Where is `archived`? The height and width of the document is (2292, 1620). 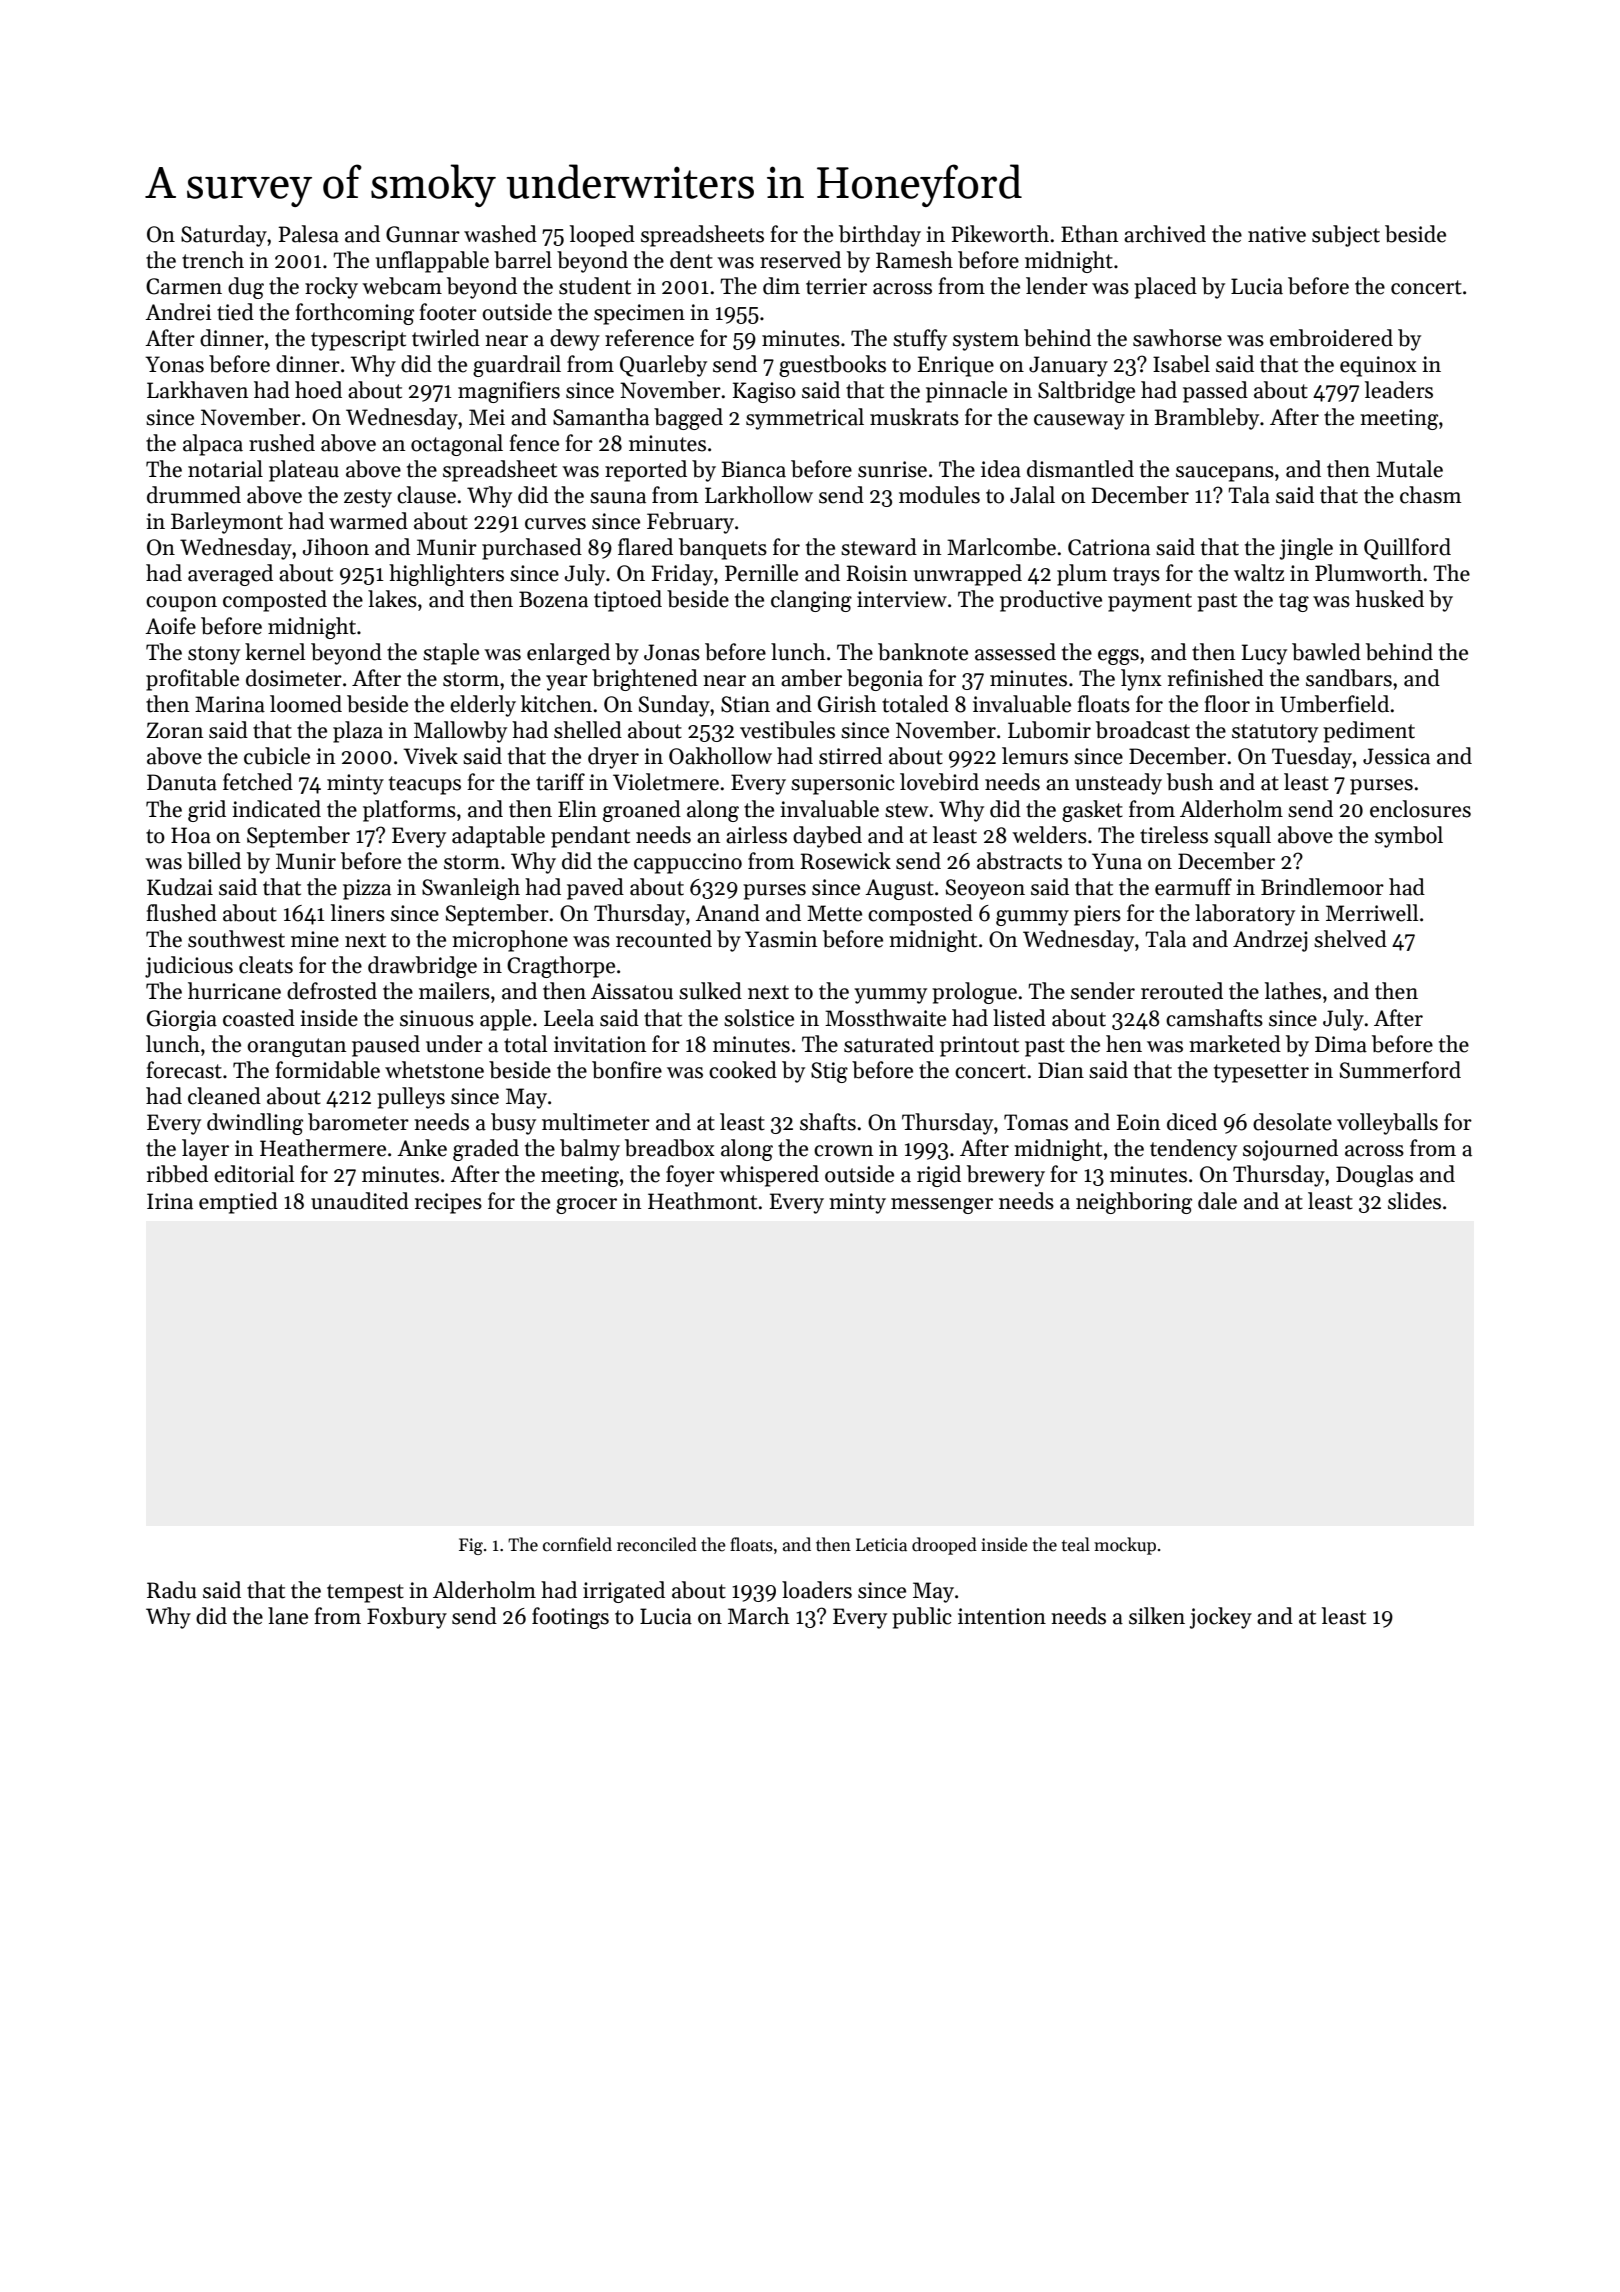
archived is located at coordinates (1165, 234).
